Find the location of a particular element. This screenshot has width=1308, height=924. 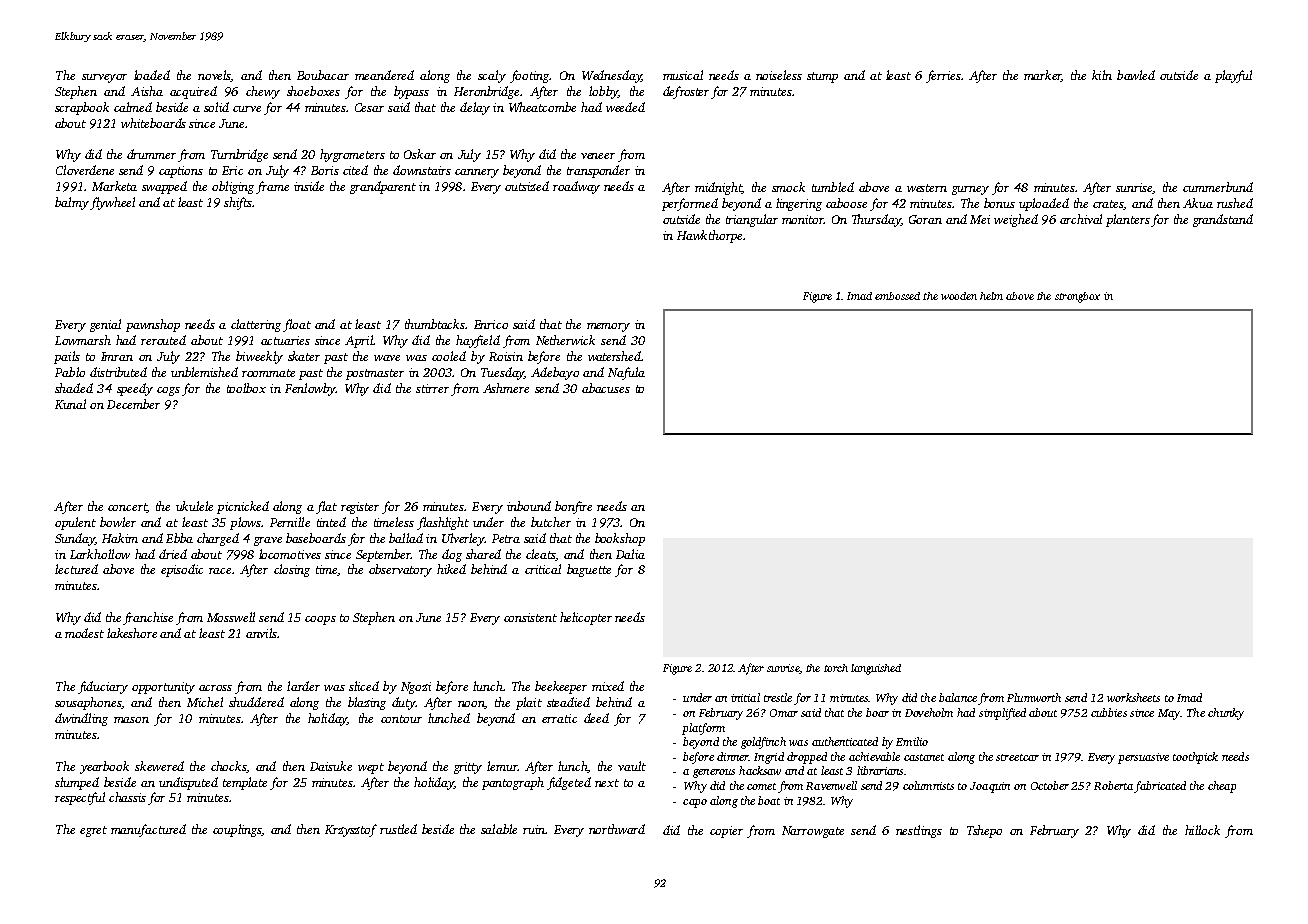

cummerbund is located at coordinates (1218, 187).
